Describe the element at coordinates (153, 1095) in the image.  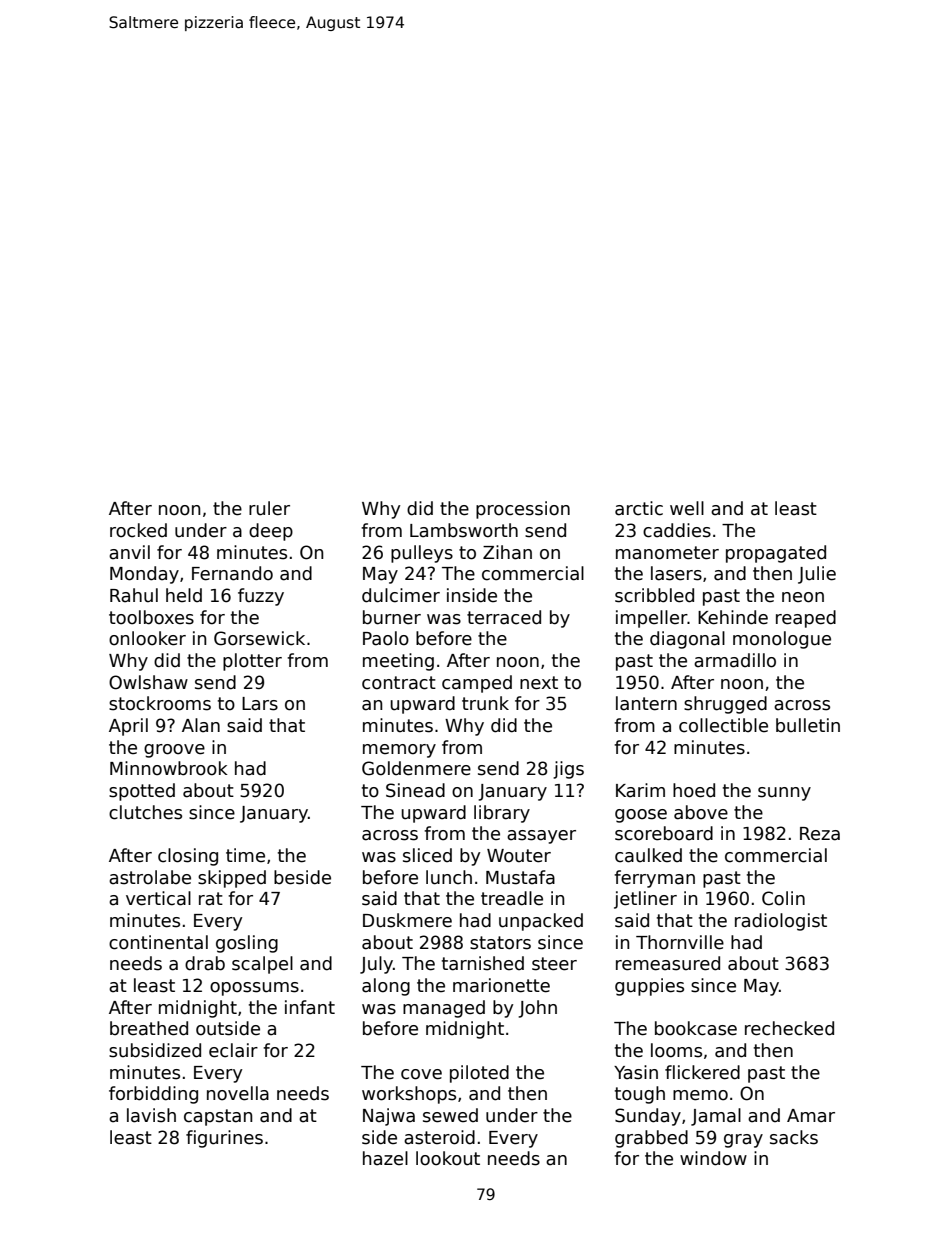
I see `forbidding` at that location.
